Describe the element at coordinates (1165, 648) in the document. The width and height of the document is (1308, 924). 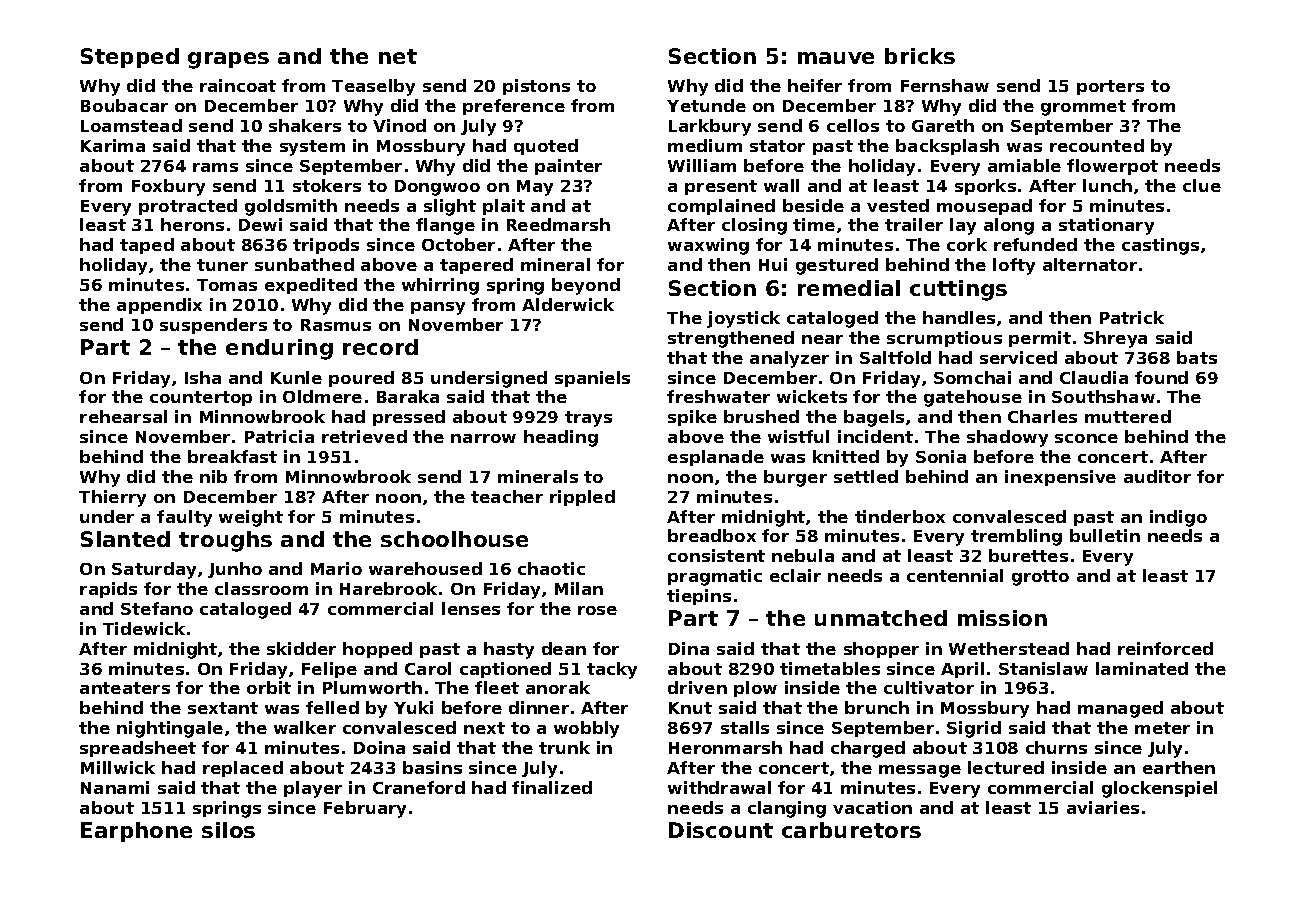
I see `reinforced` at that location.
